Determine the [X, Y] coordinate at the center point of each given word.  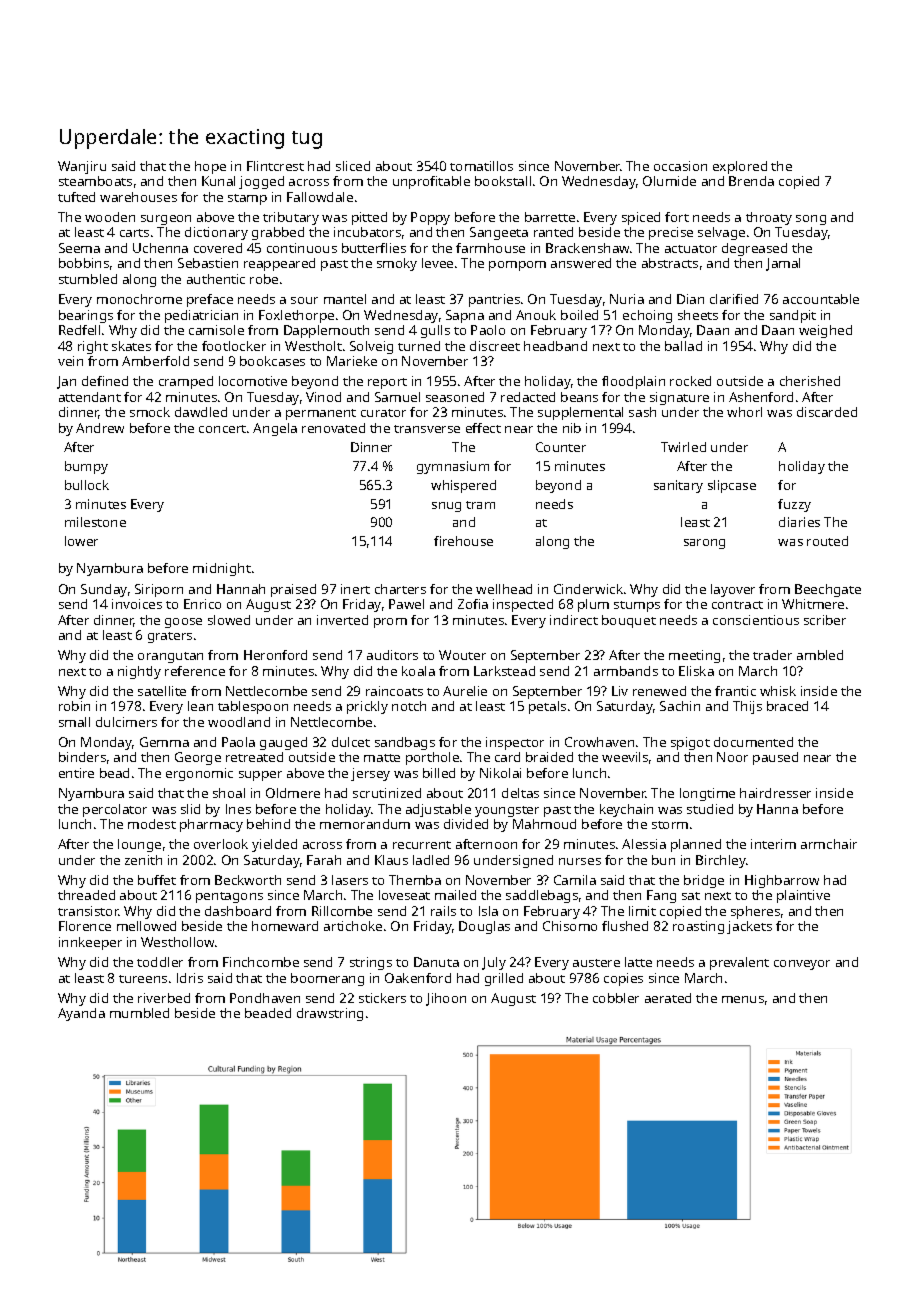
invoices [137, 604]
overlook [221, 844]
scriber [825, 620]
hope [210, 167]
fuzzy [794, 505]
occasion [680, 166]
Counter [561, 447]
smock [150, 412]
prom [390, 623]
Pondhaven [265, 998]
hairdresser [775, 793]
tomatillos [481, 166]
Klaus [391, 860]
